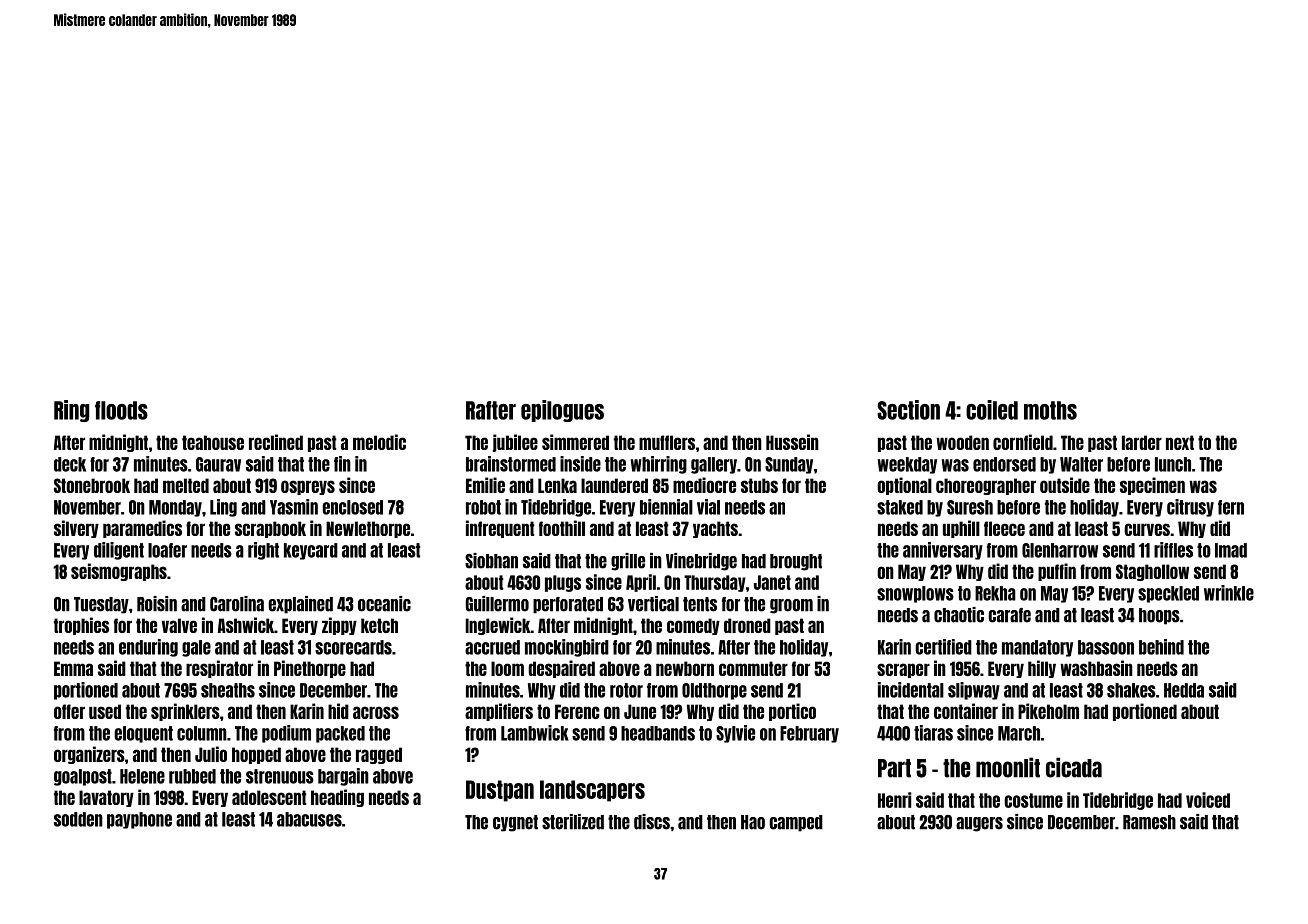  Describe the element at coordinates (294, 507) in the screenshot. I see `Yasmin` at that location.
